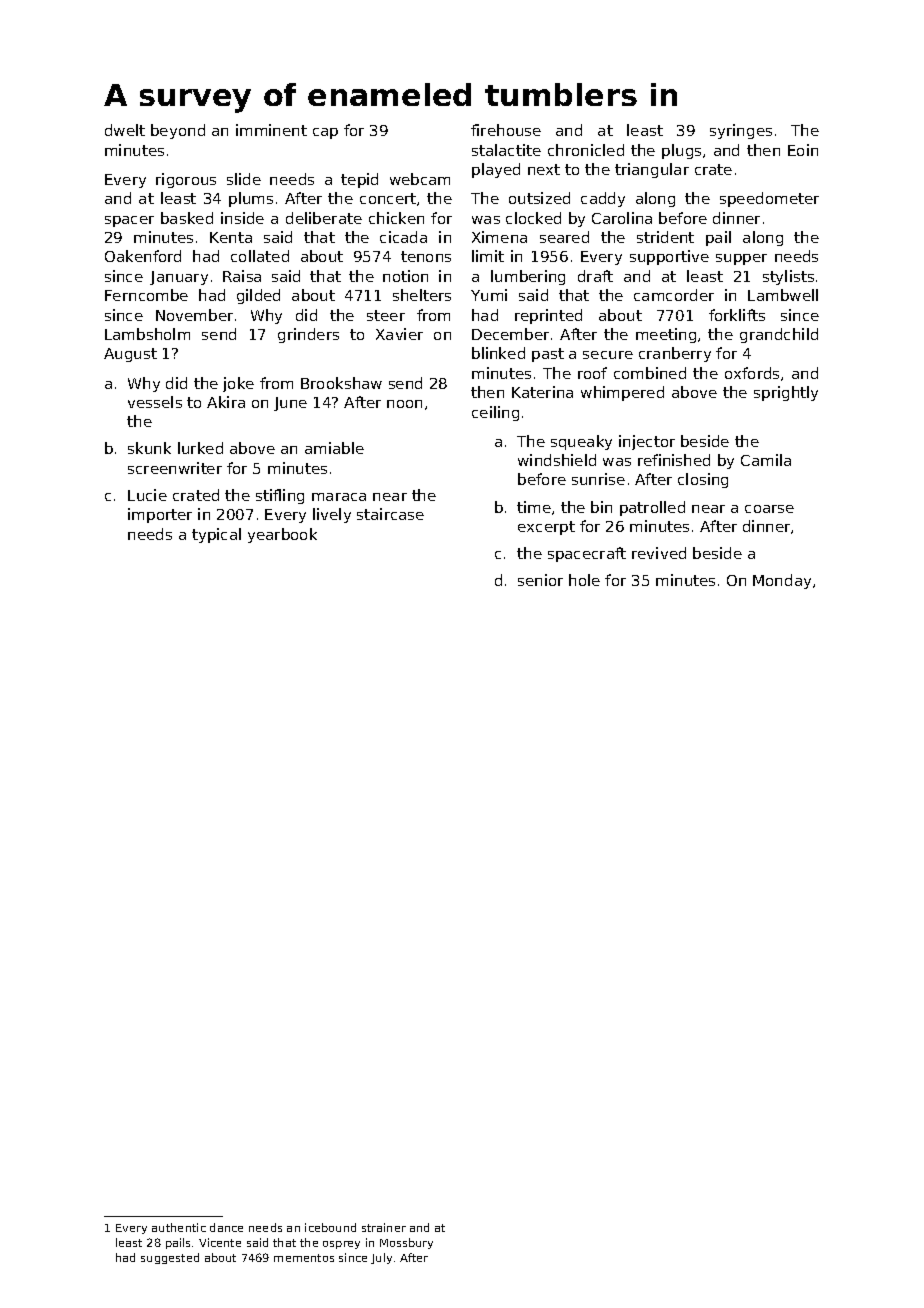 The image size is (924, 1308). I want to click on revived, so click(659, 553).
